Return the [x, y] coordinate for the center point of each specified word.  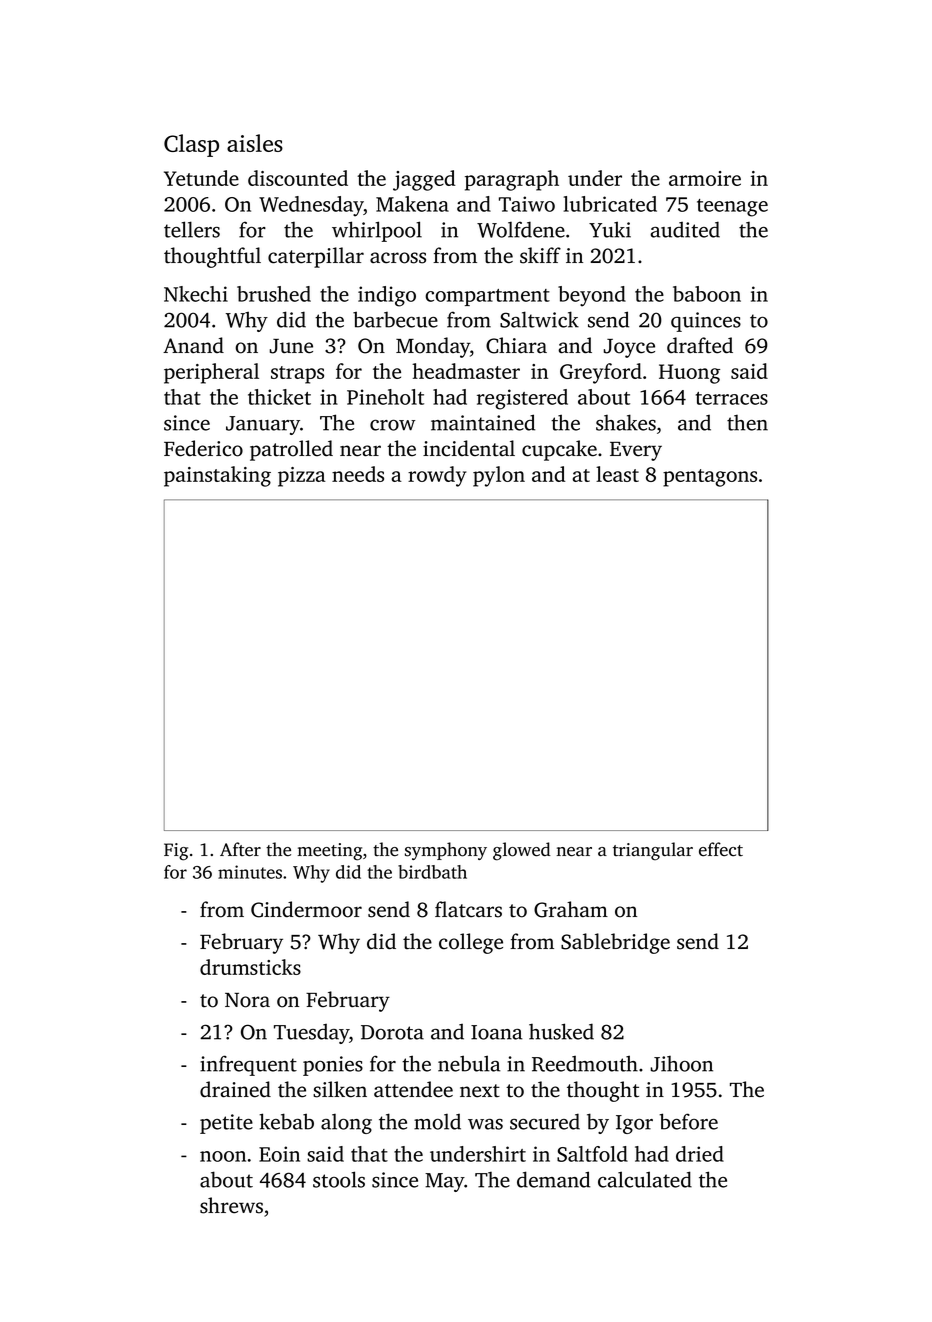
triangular [653, 851]
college [471, 943]
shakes [626, 422]
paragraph [512, 180]
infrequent [248, 1065]
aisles [255, 143]
